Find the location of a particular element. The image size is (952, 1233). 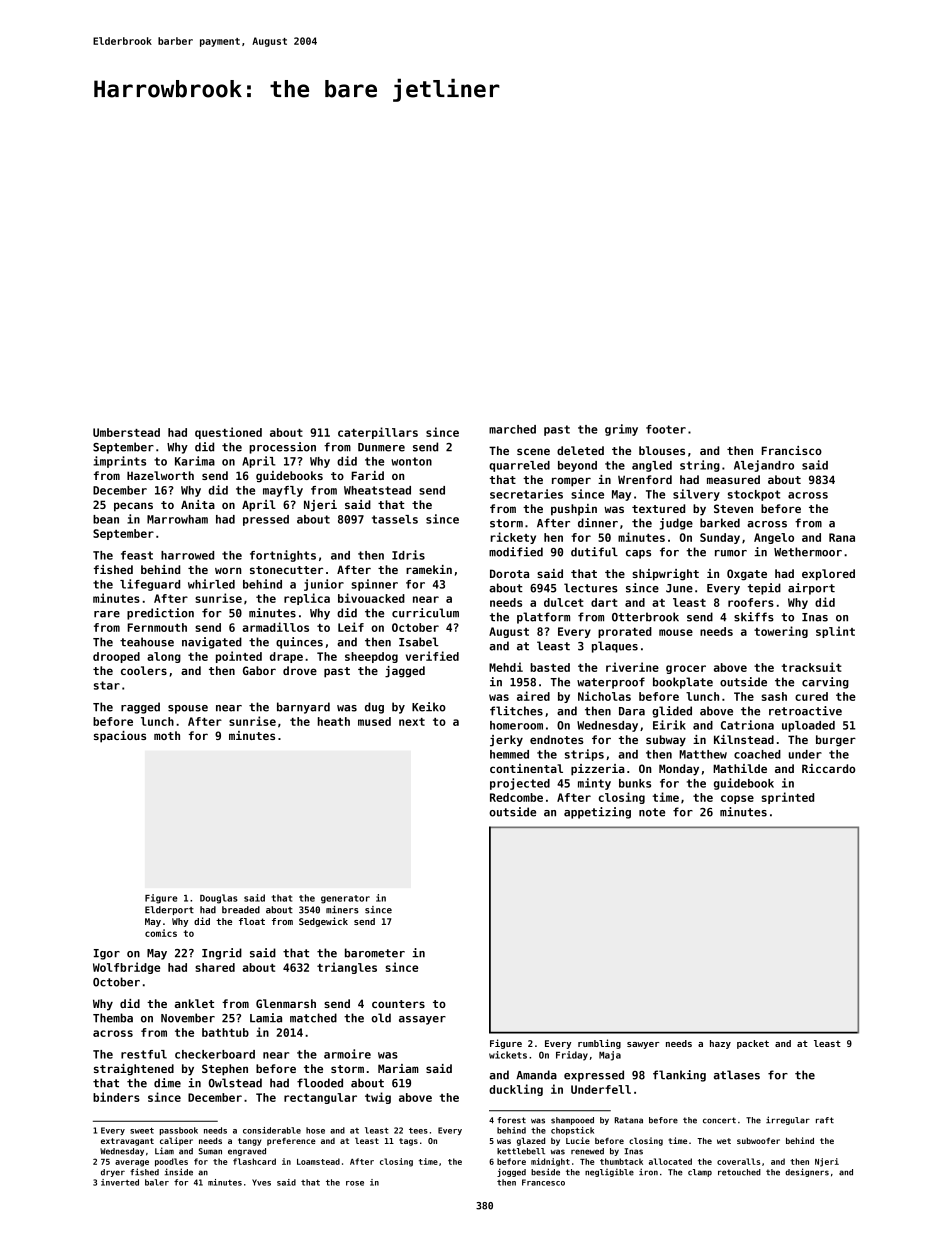

grimy is located at coordinates (621, 430).
